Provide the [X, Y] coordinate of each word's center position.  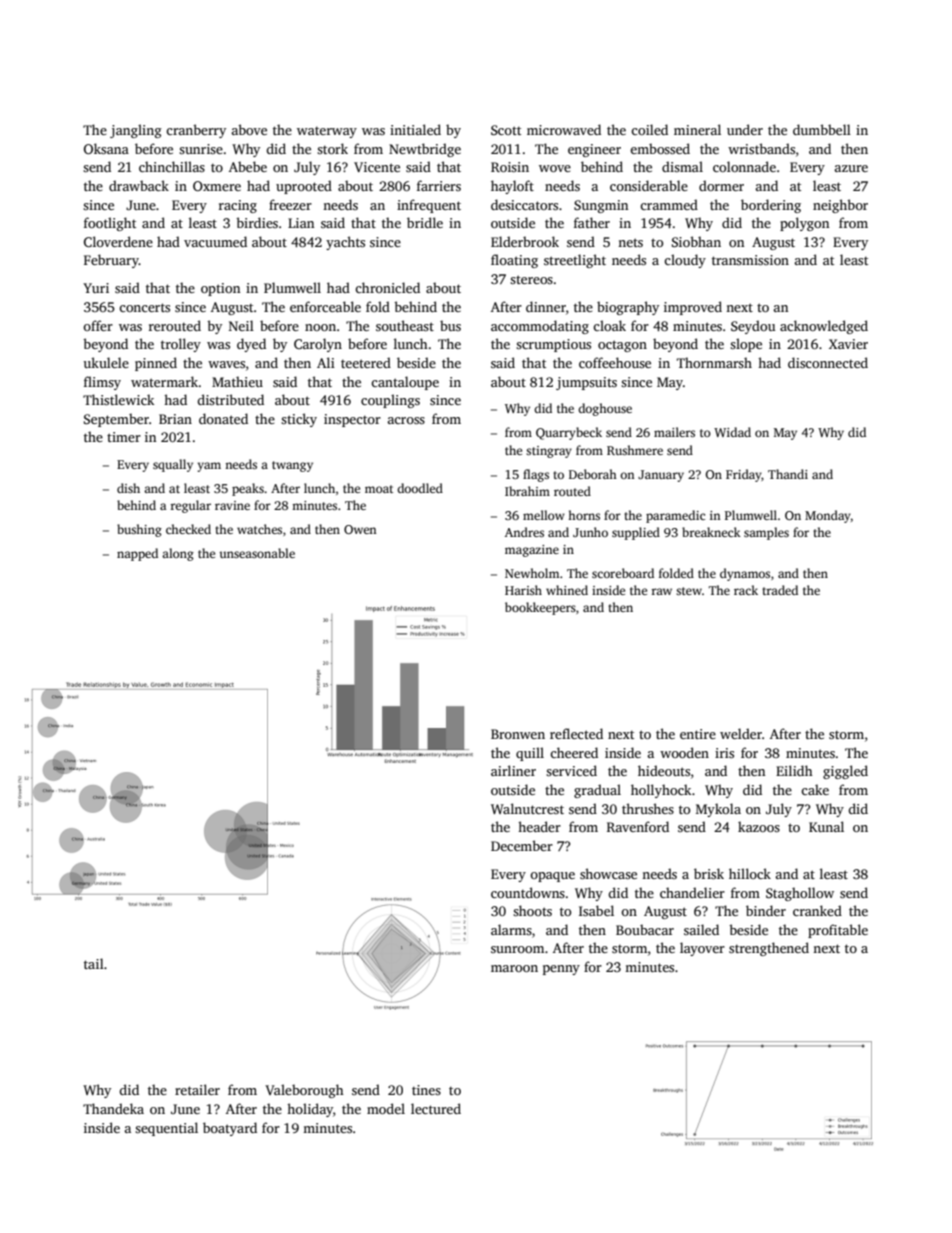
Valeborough [304, 1091]
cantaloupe [405, 383]
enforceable [325, 306]
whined [567, 590]
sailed [701, 929]
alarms [511, 929]
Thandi [788, 474]
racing [238, 206]
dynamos [745, 574]
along [178, 554]
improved [693, 308]
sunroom [517, 949]
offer [98, 325]
